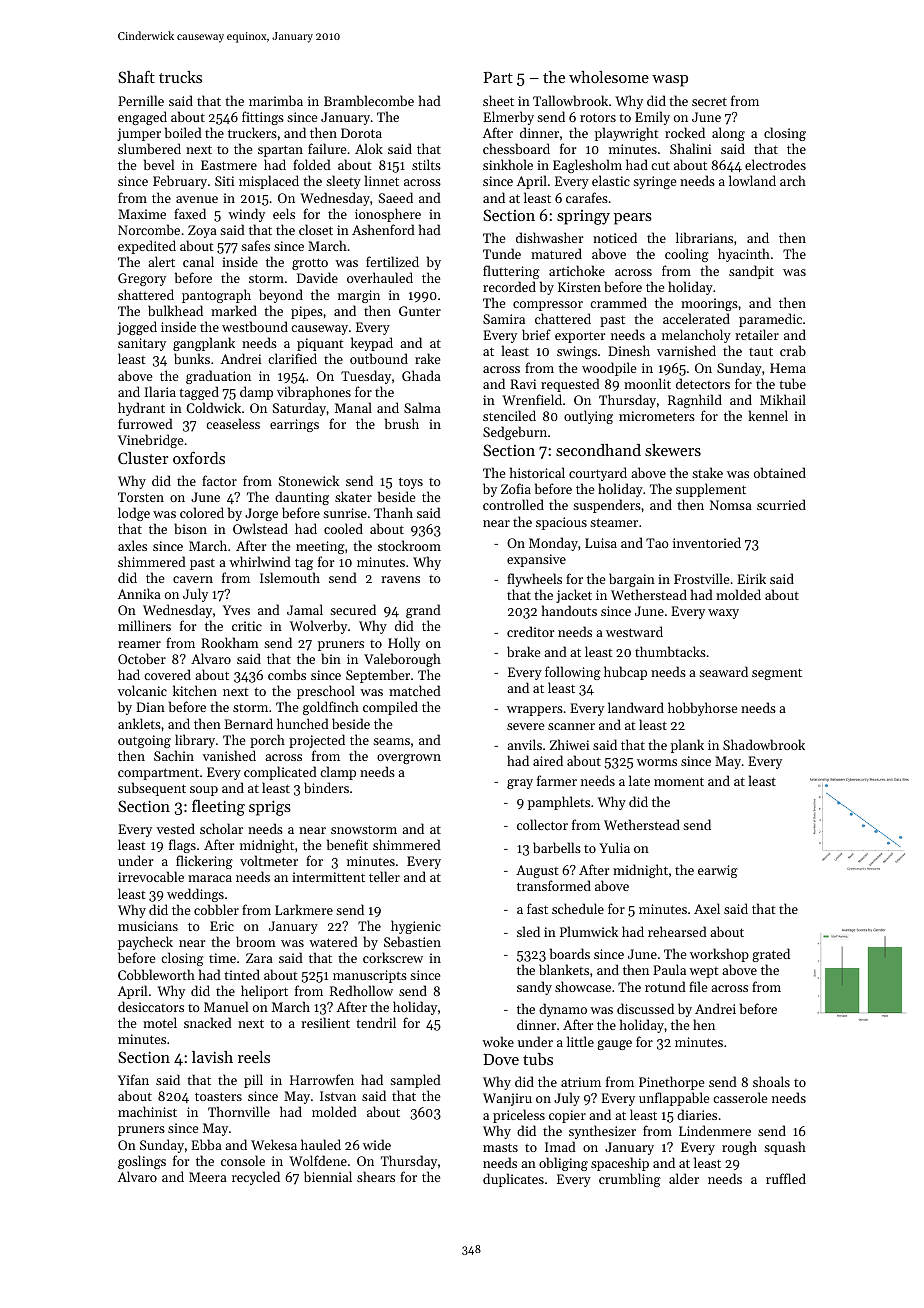  Describe the element at coordinates (269, 182) in the document. I see `misplaced` at that location.
